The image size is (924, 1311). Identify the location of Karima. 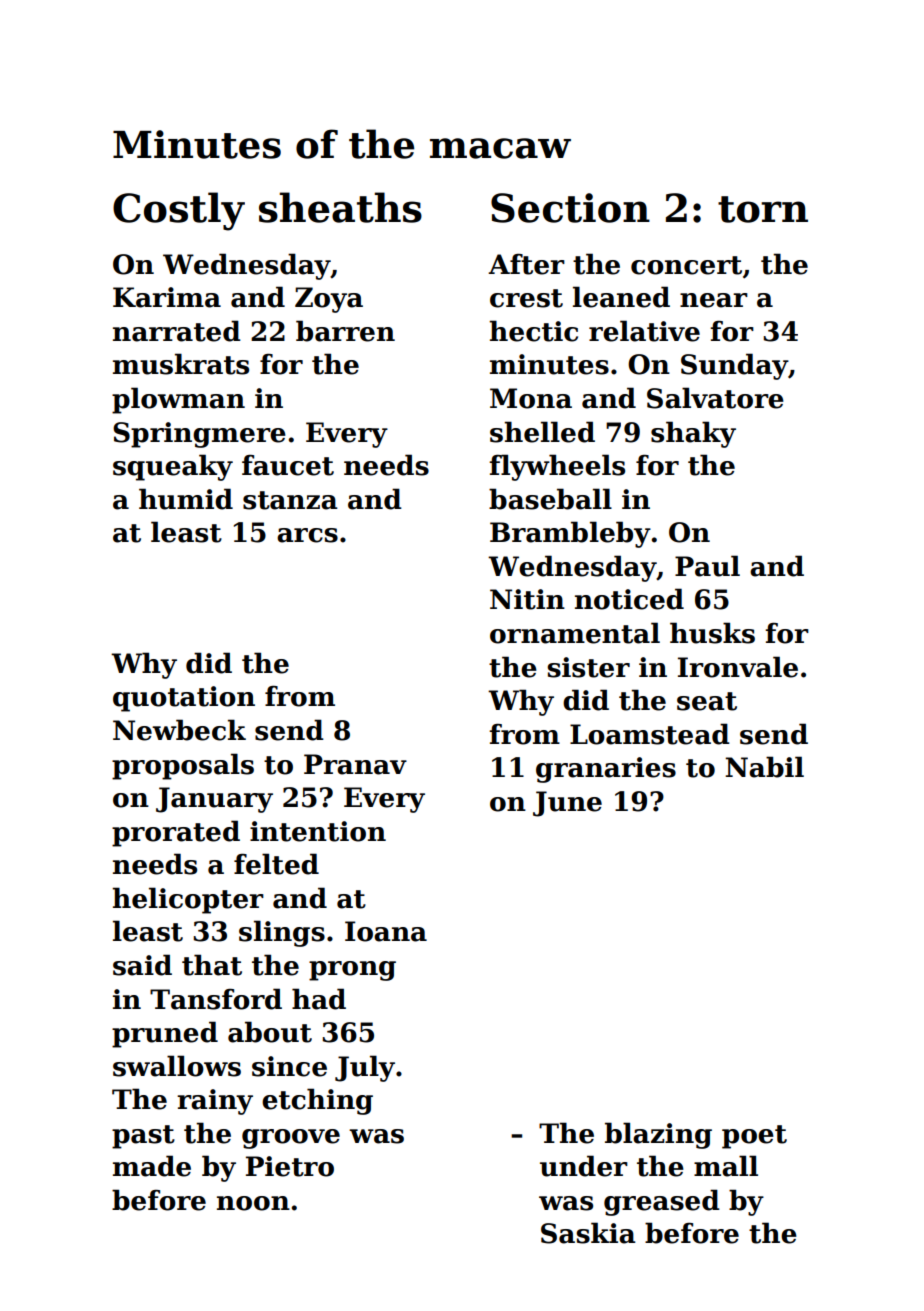
(167, 297).
